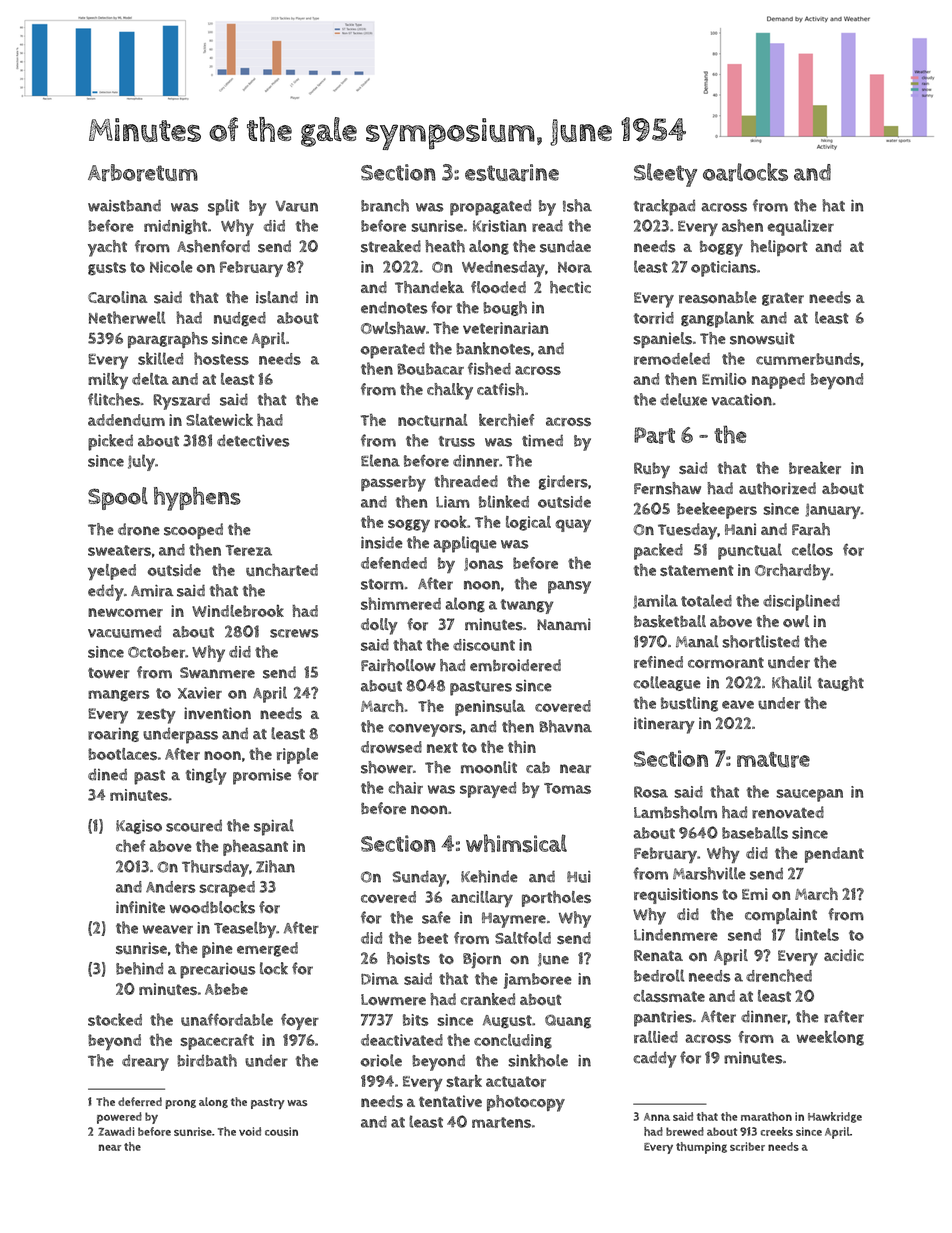 This screenshot has height=1233, width=952. I want to click on hostess, so click(221, 358).
